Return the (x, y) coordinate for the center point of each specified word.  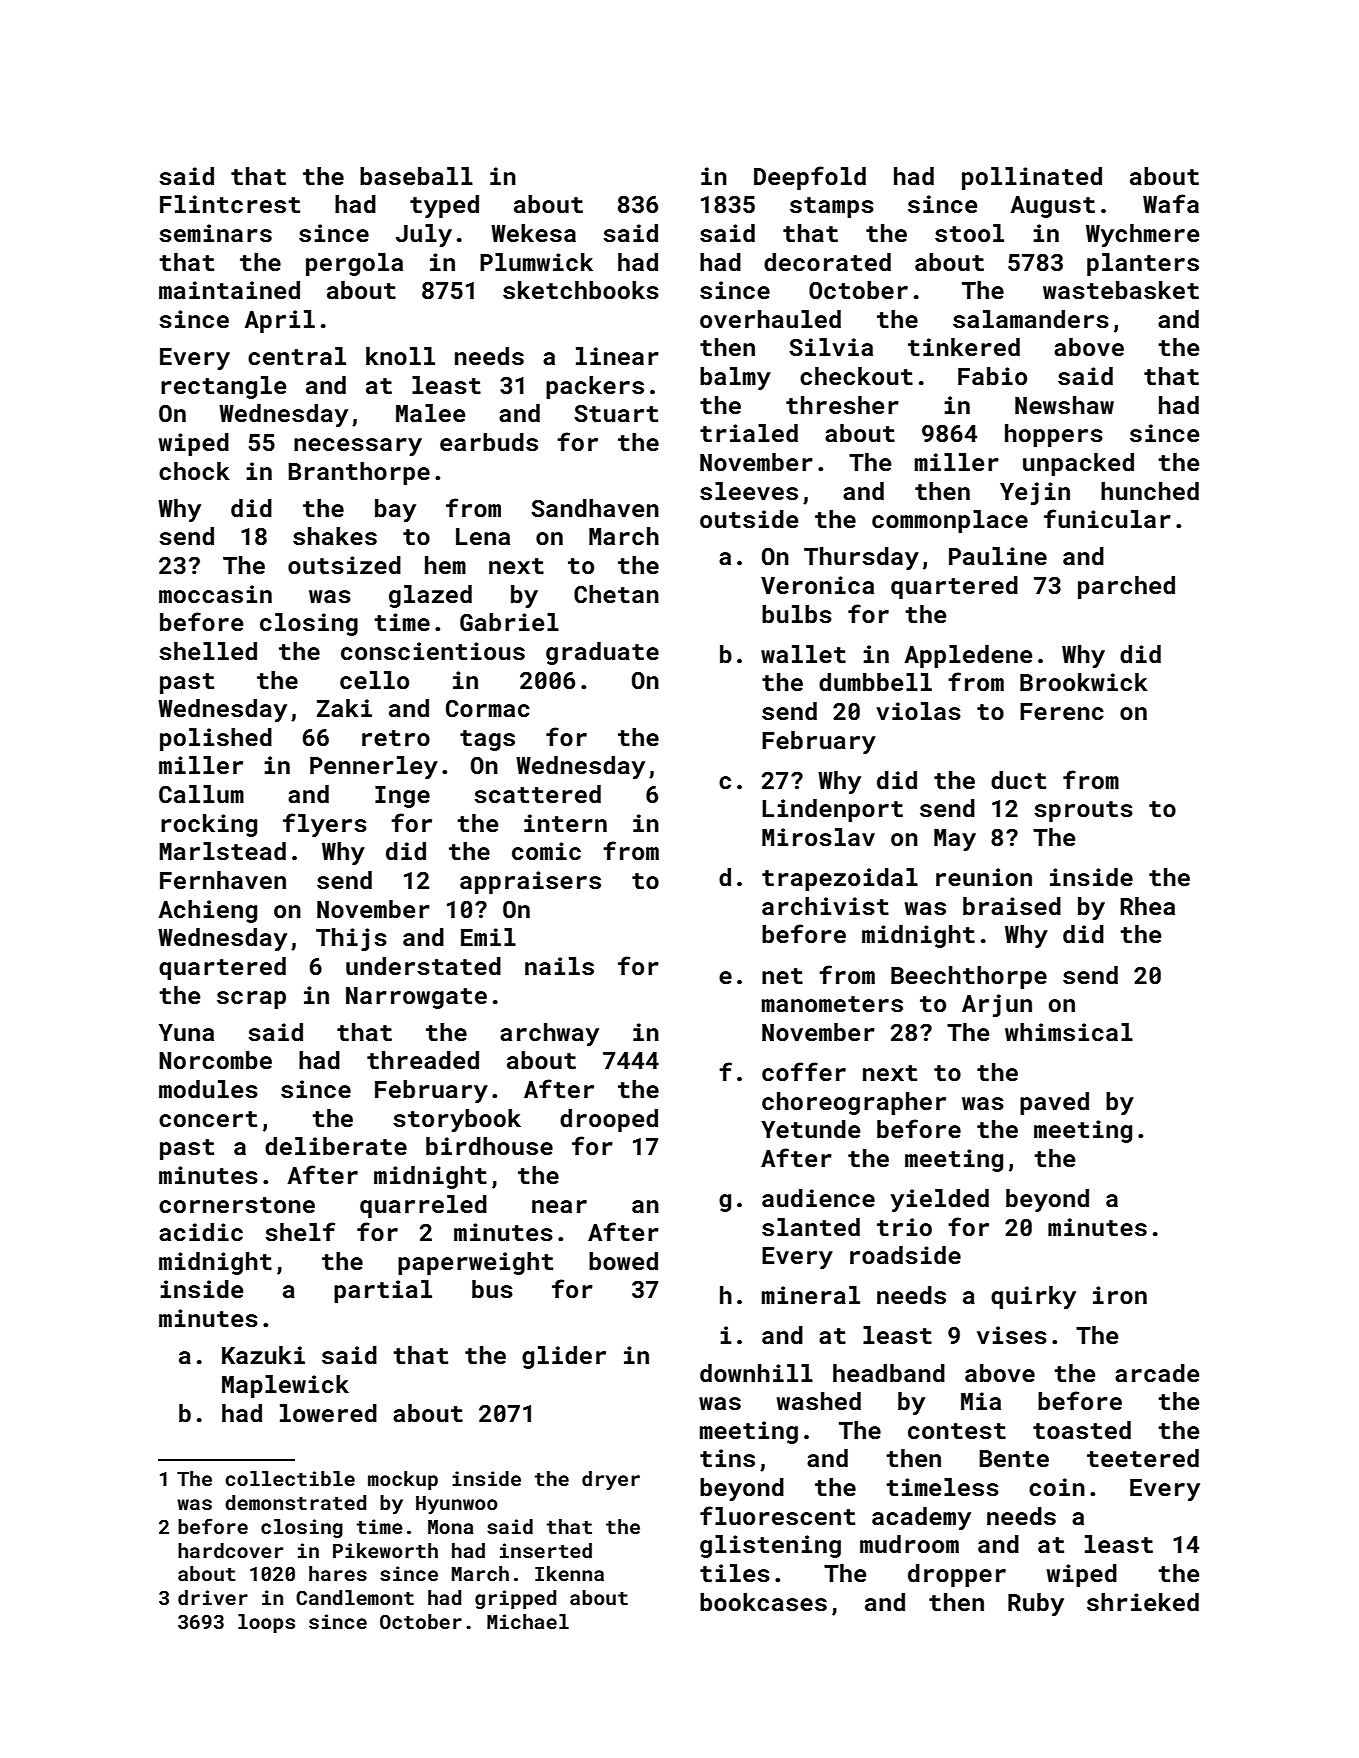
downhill (756, 1373)
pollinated (1032, 178)
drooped (609, 1120)
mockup (403, 1480)
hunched (1150, 491)
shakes (335, 536)
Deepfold (810, 178)
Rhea (1148, 906)
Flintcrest (230, 204)
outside (749, 519)
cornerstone (237, 1205)
